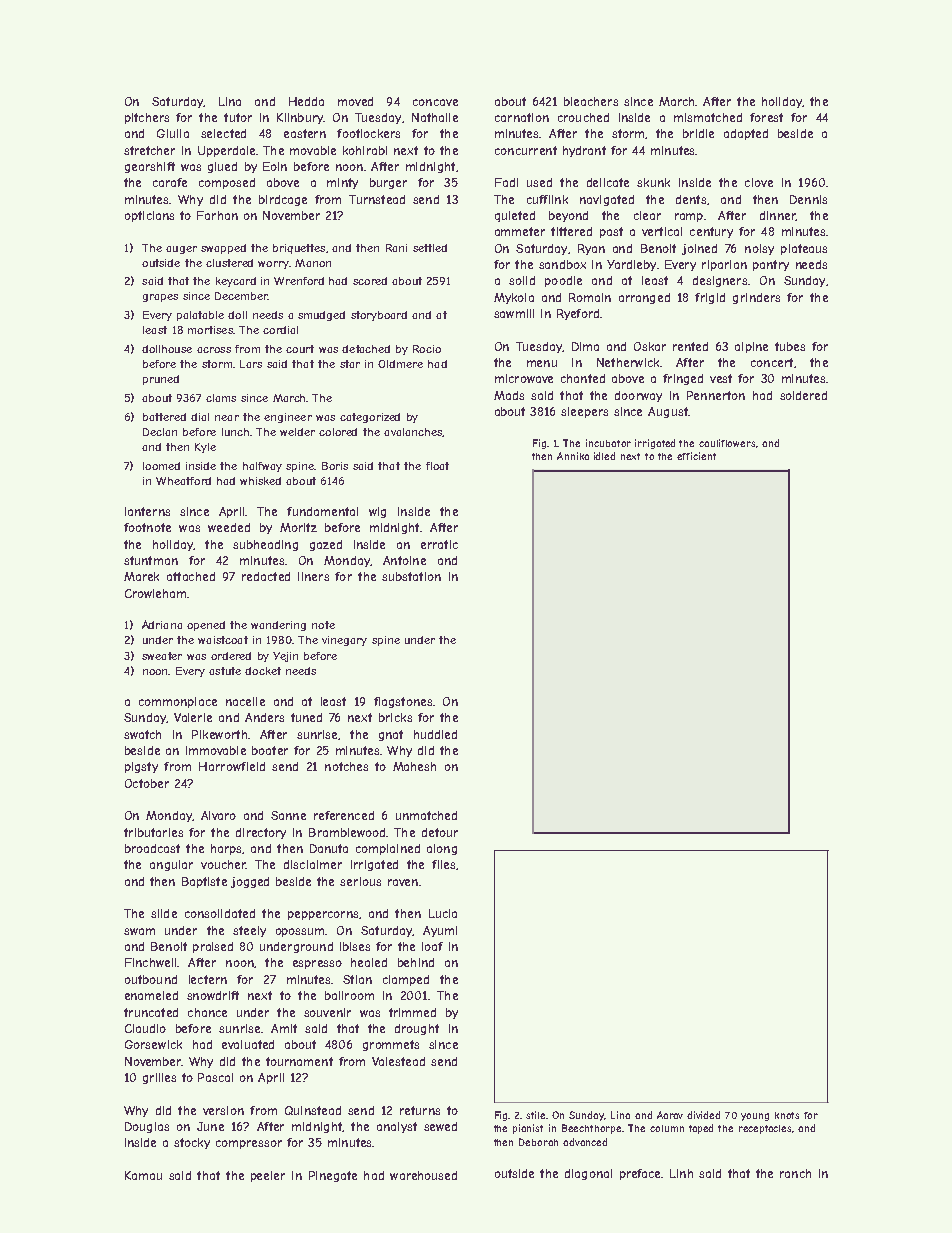  I want to click on settled, so click(430, 248).
